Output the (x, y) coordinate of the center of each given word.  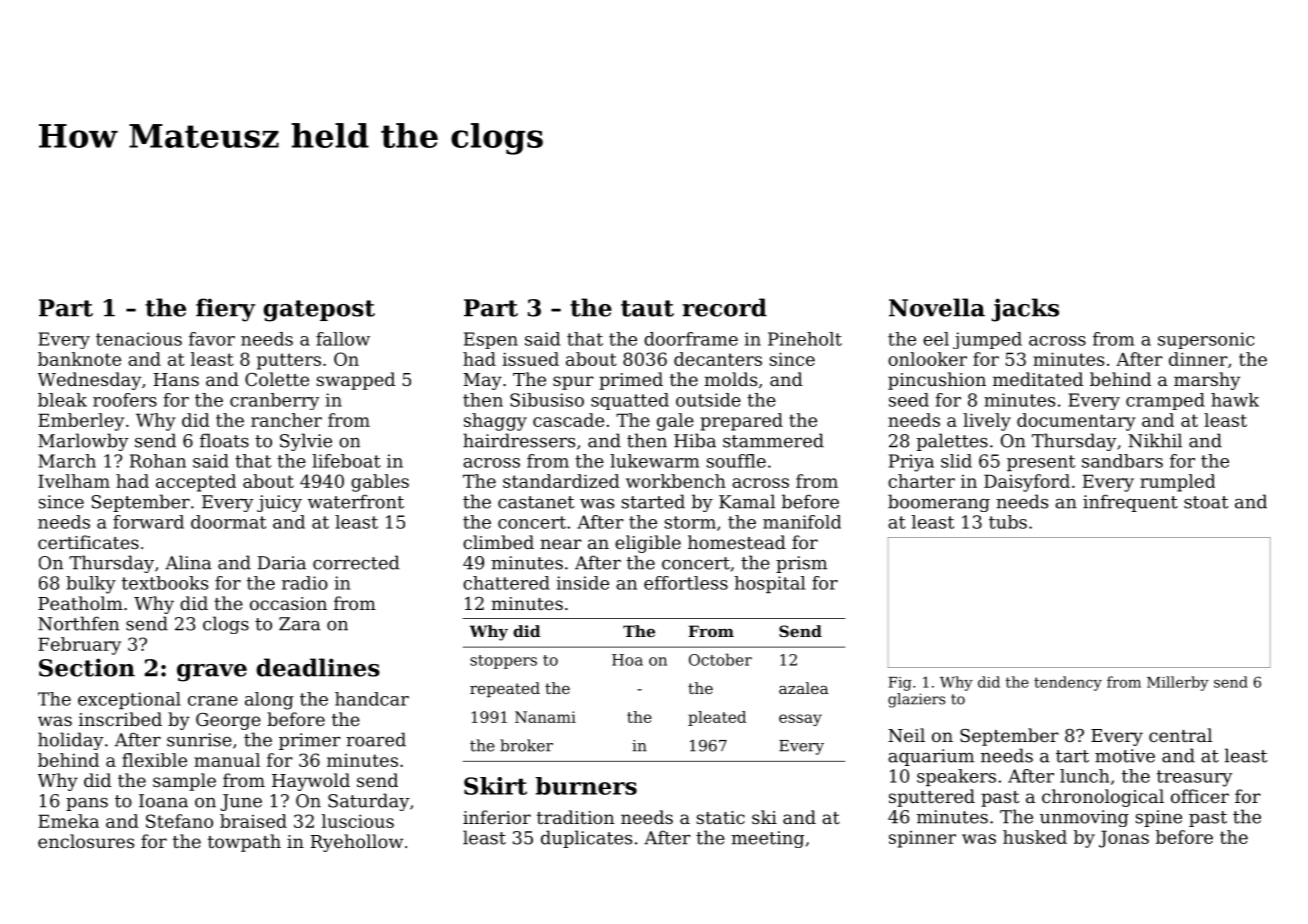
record (724, 307)
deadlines (318, 667)
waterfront (356, 501)
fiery (225, 310)
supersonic (1206, 340)
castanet (536, 502)
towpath (244, 843)
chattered (506, 583)
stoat (1206, 502)
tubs (1008, 522)
